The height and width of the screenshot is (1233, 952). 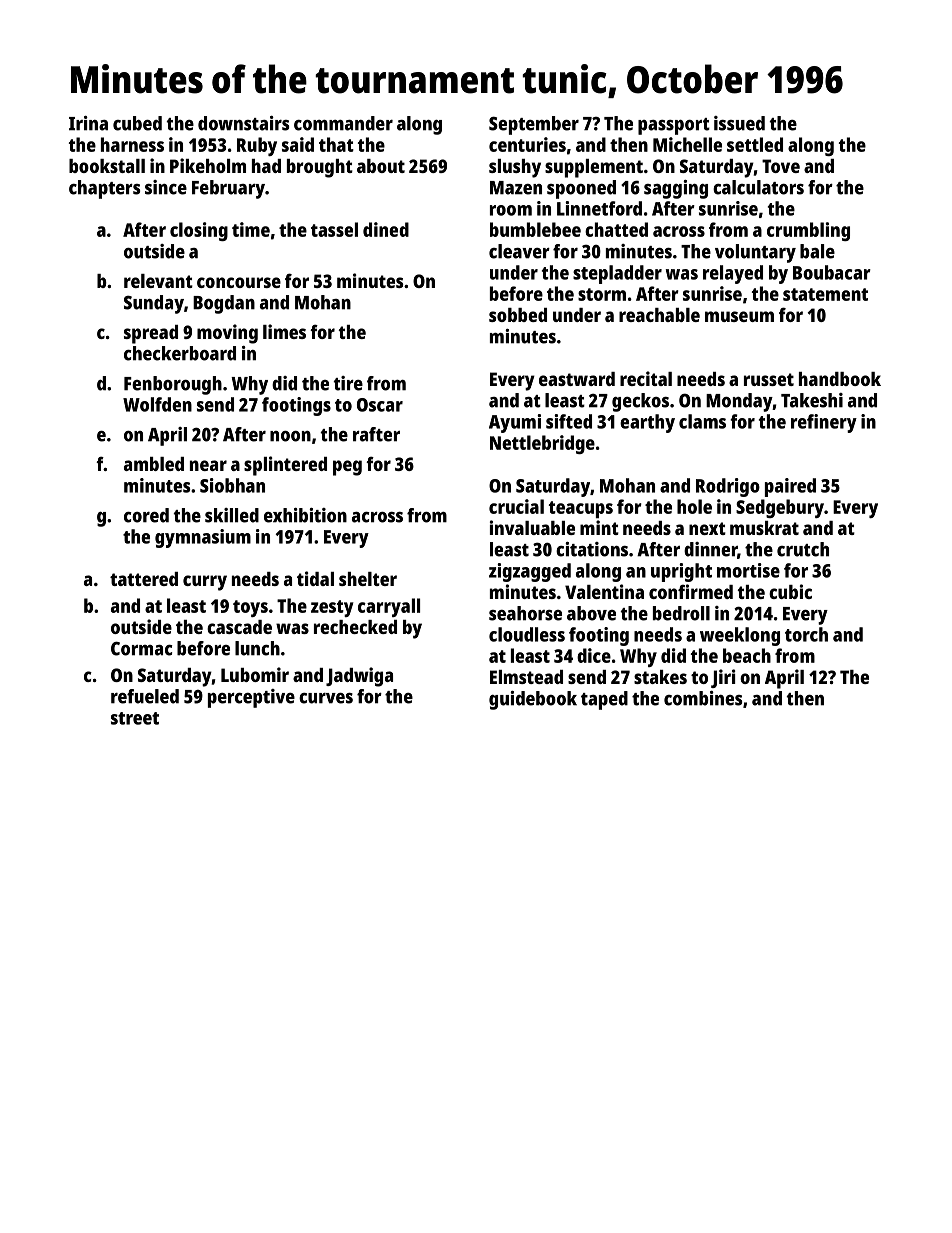 What do you see at coordinates (251, 698) in the screenshot?
I see `perceptive` at bounding box center [251, 698].
